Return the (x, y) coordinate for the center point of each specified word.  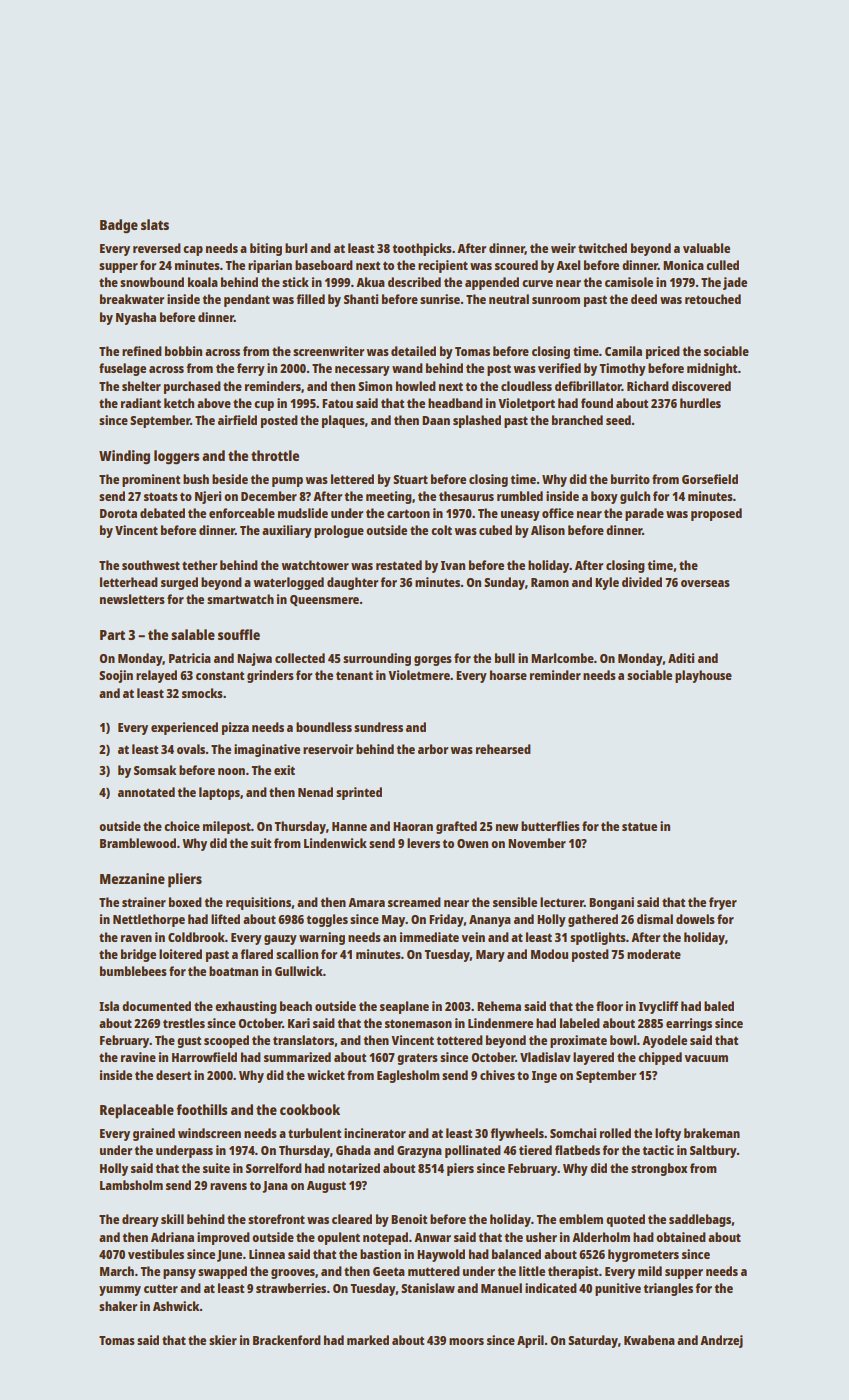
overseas (705, 583)
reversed (157, 248)
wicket (326, 1075)
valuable (706, 248)
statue (639, 826)
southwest (151, 565)
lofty (668, 1134)
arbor (433, 749)
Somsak (155, 770)
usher (541, 1237)
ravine (138, 1057)
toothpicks (422, 249)
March (117, 1271)
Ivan (453, 565)
